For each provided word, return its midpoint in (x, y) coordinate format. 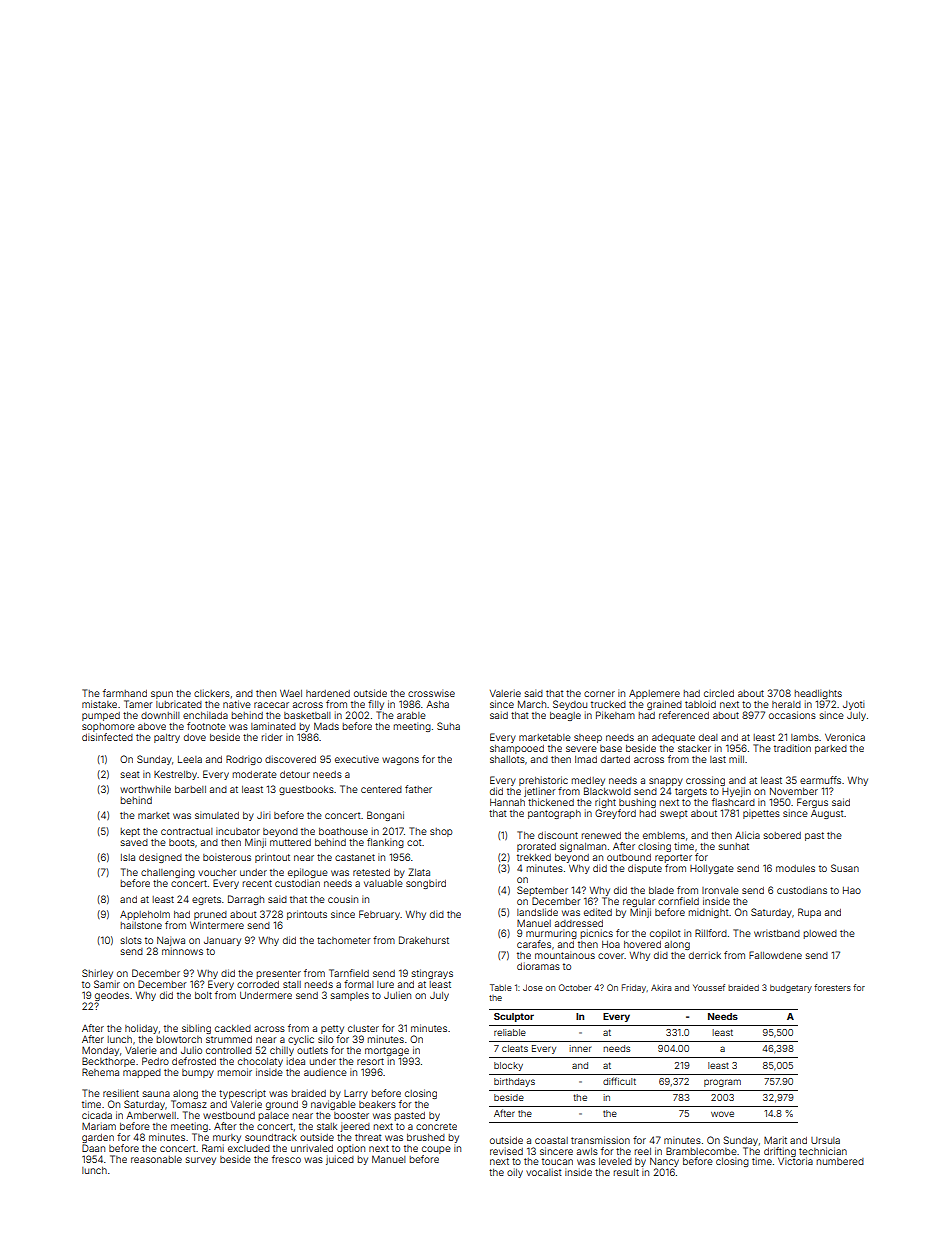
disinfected (107, 737)
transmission (600, 1140)
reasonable (156, 1159)
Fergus (812, 803)
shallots (507, 759)
